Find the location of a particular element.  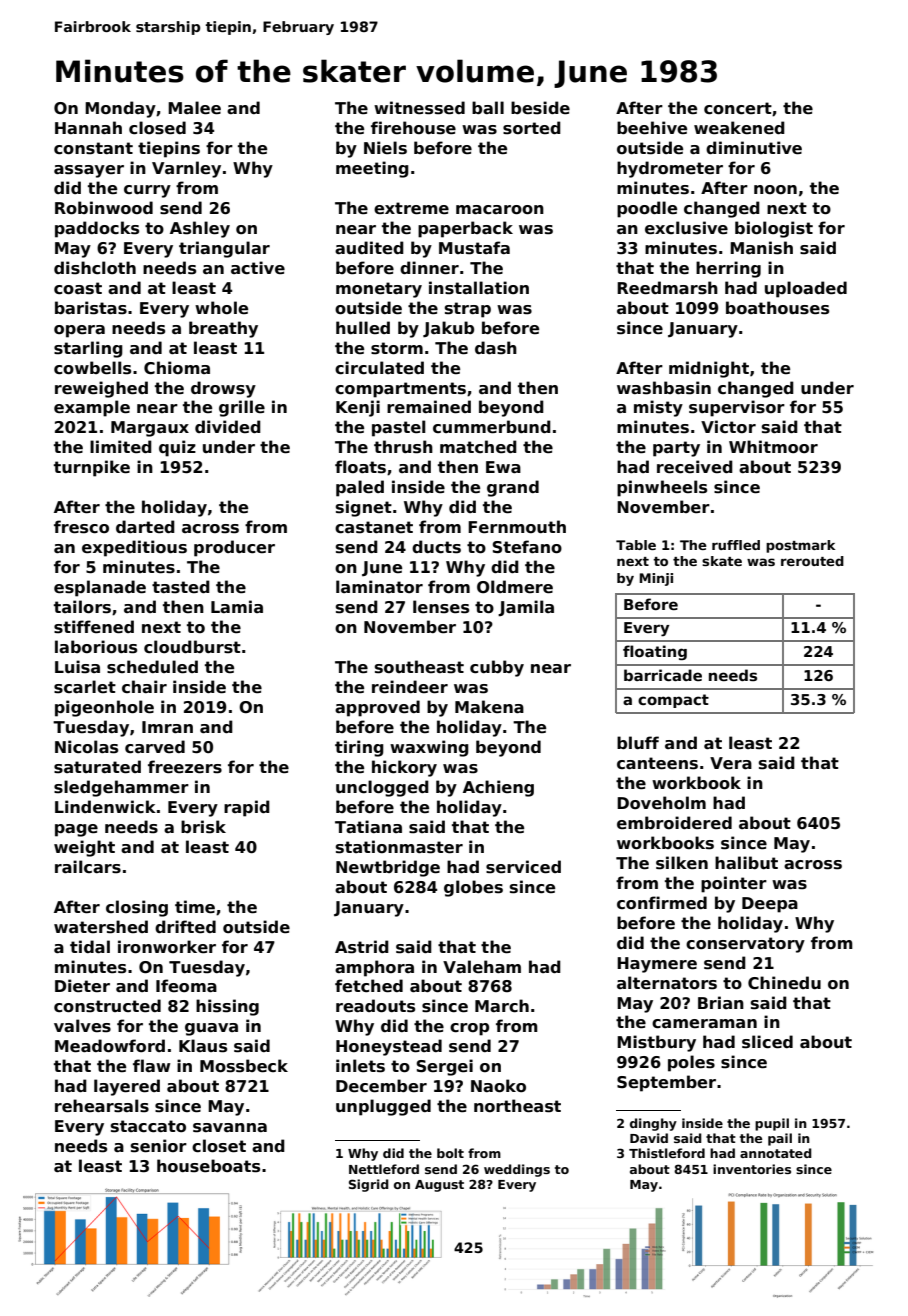

Doveholm is located at coordinates (661, 803).
